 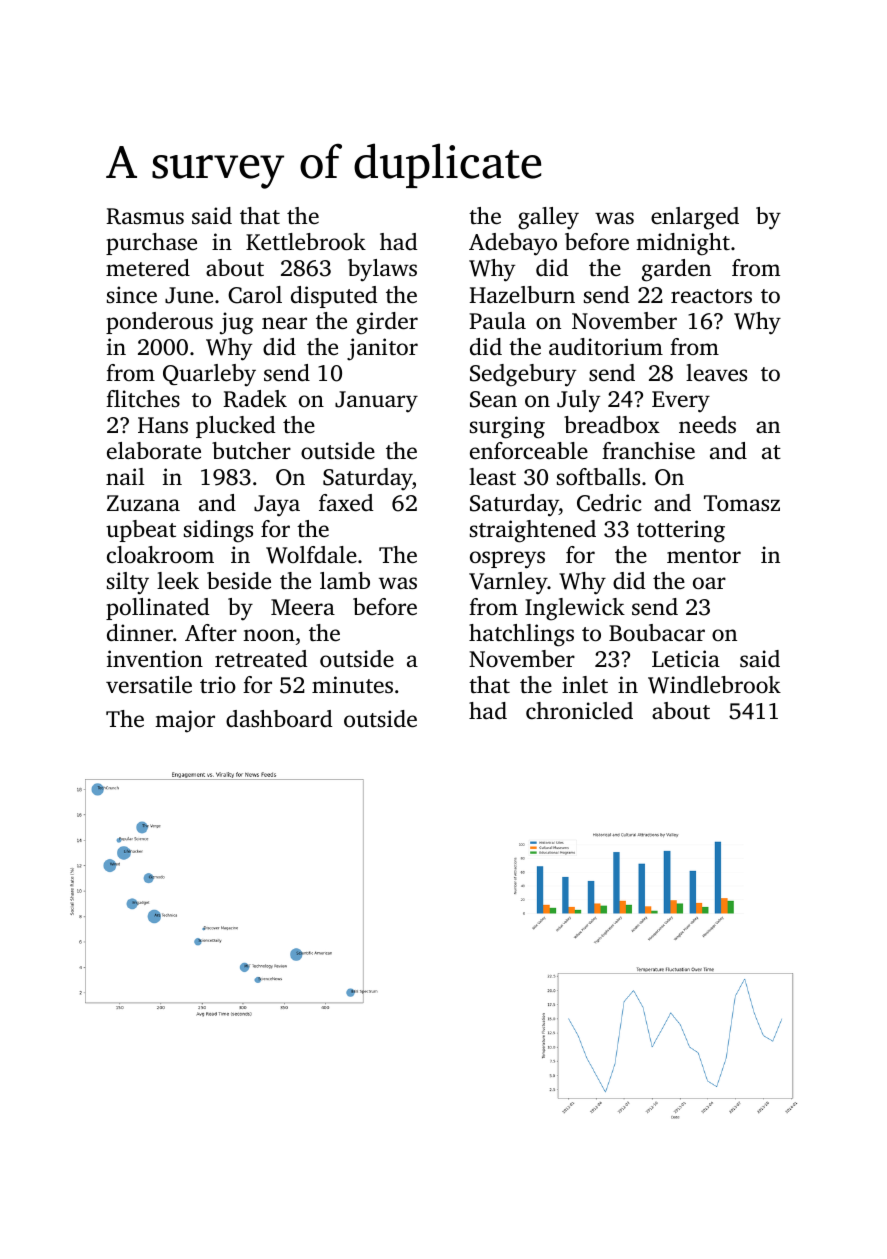 I want to click on ponderous, so click(x=159, y=323).
